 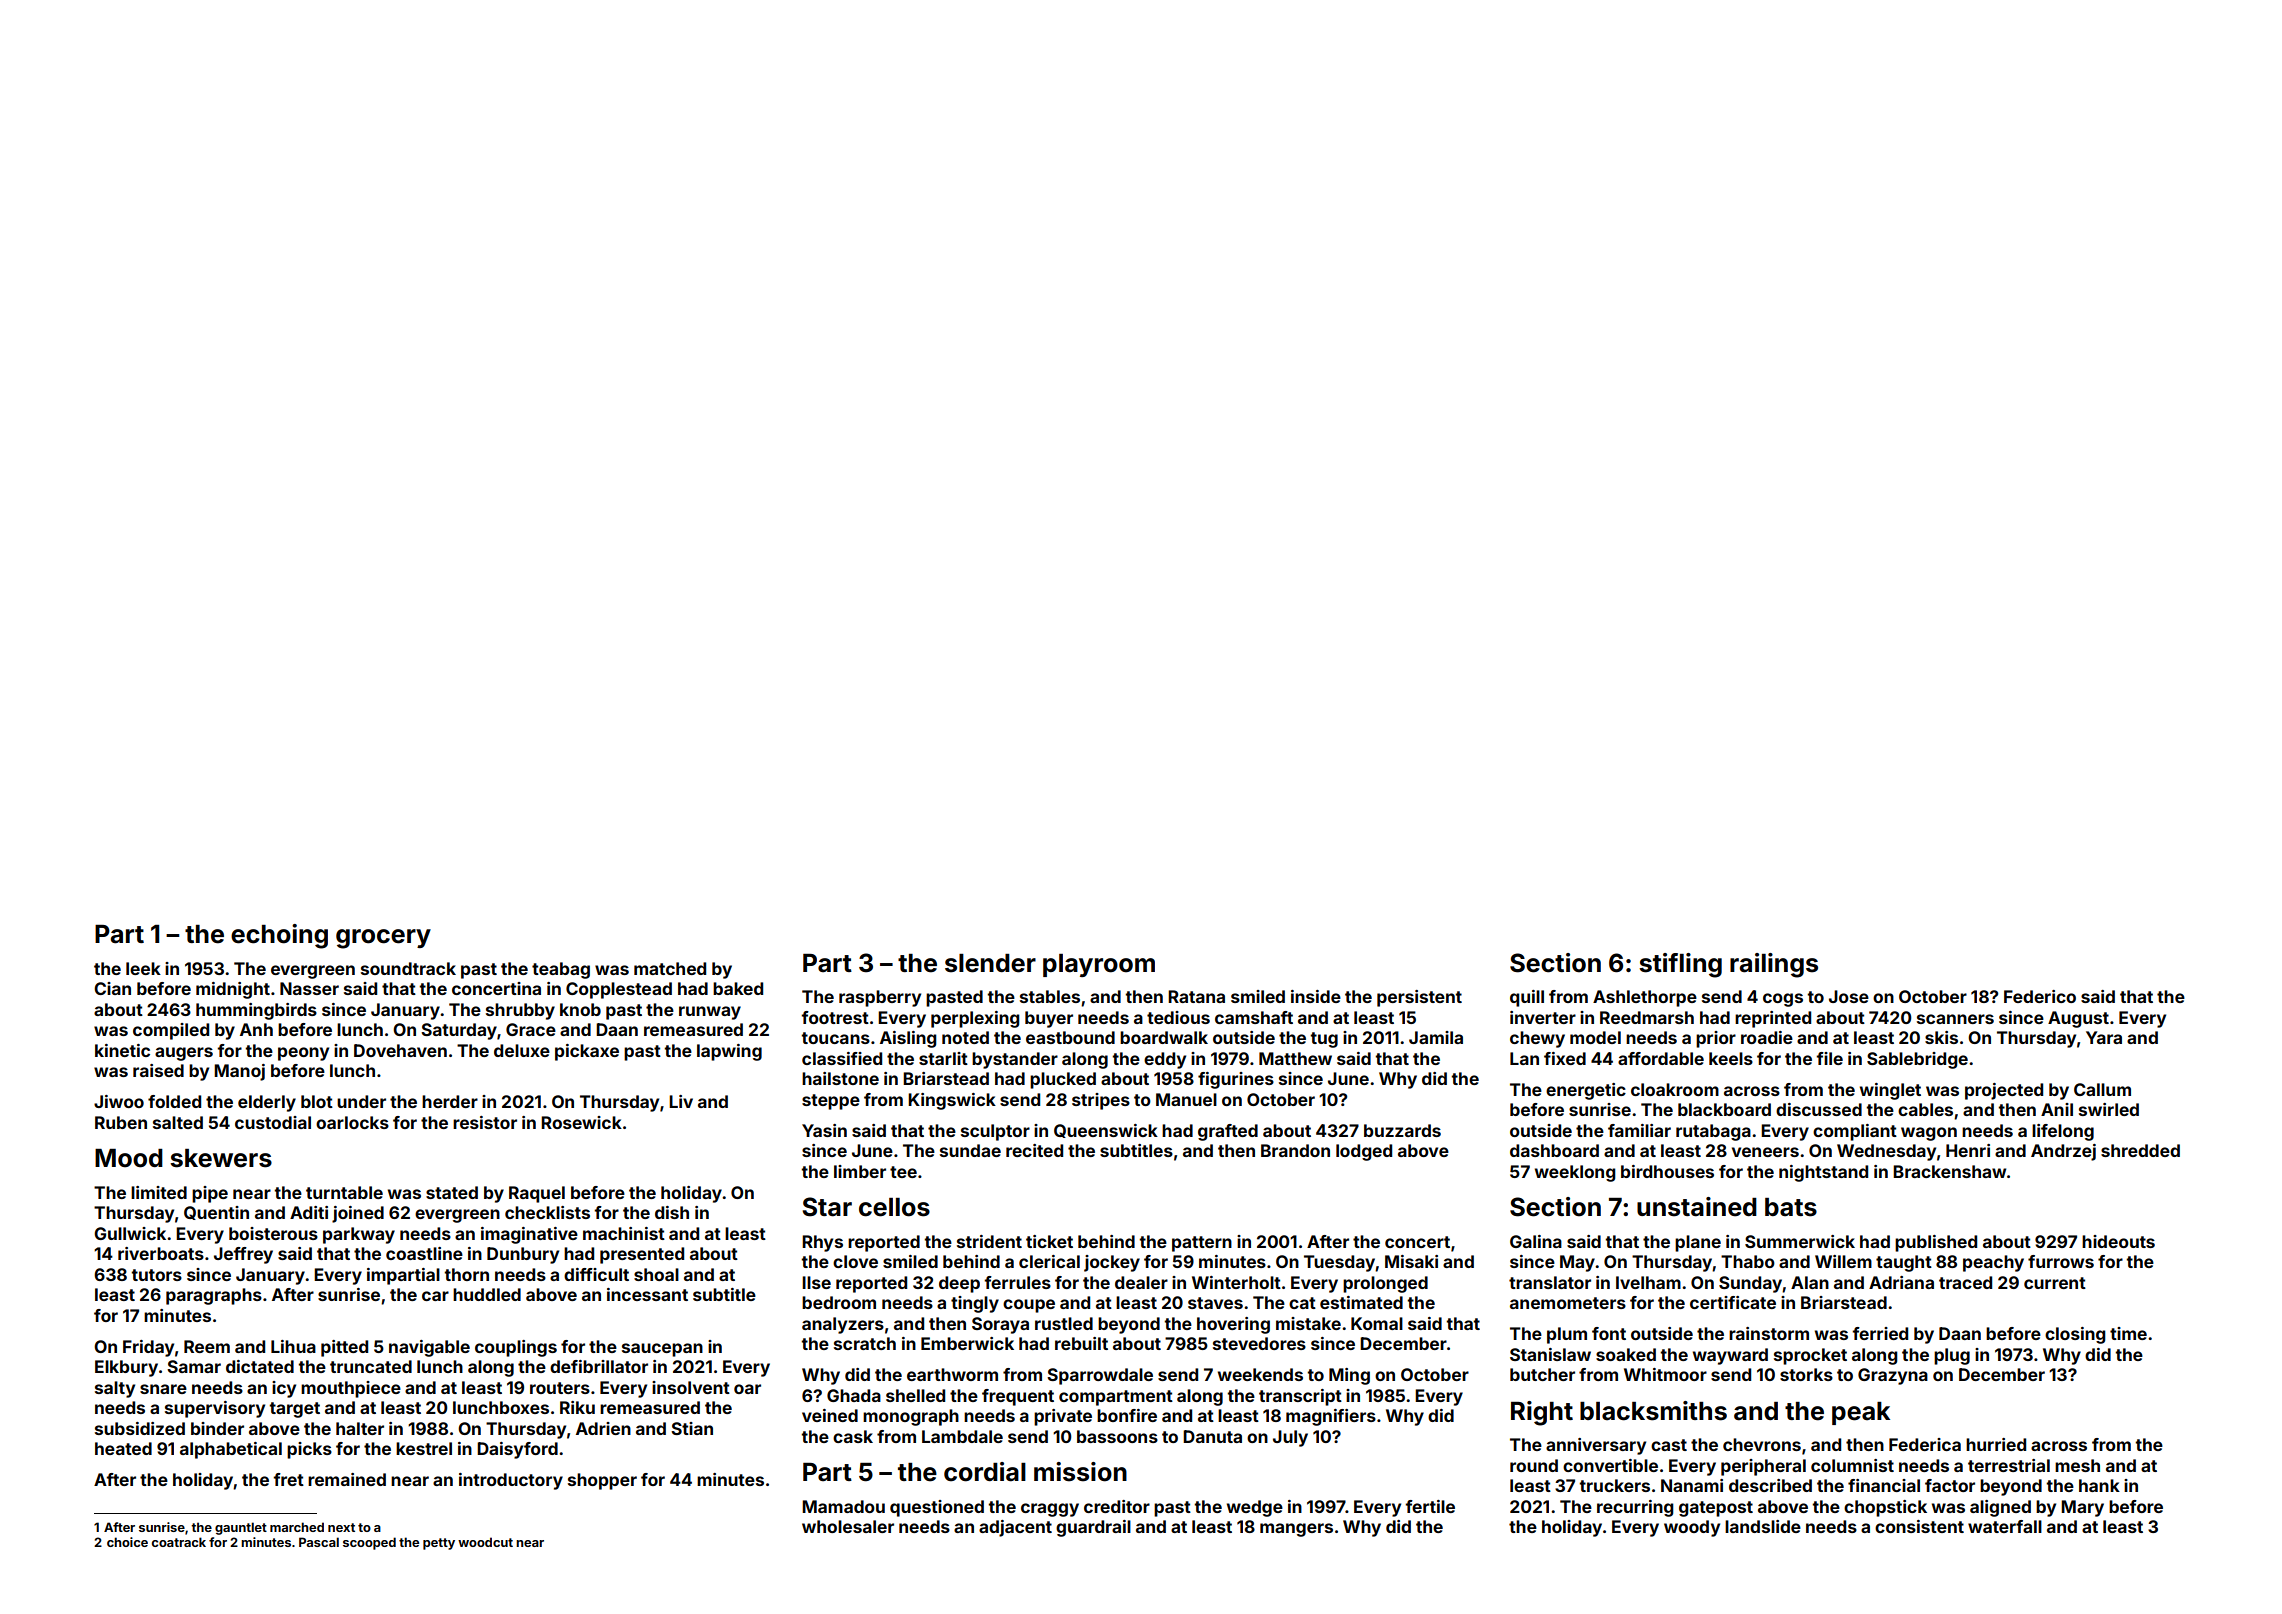 I want to click on grocery, so click(x=383, y=939).
